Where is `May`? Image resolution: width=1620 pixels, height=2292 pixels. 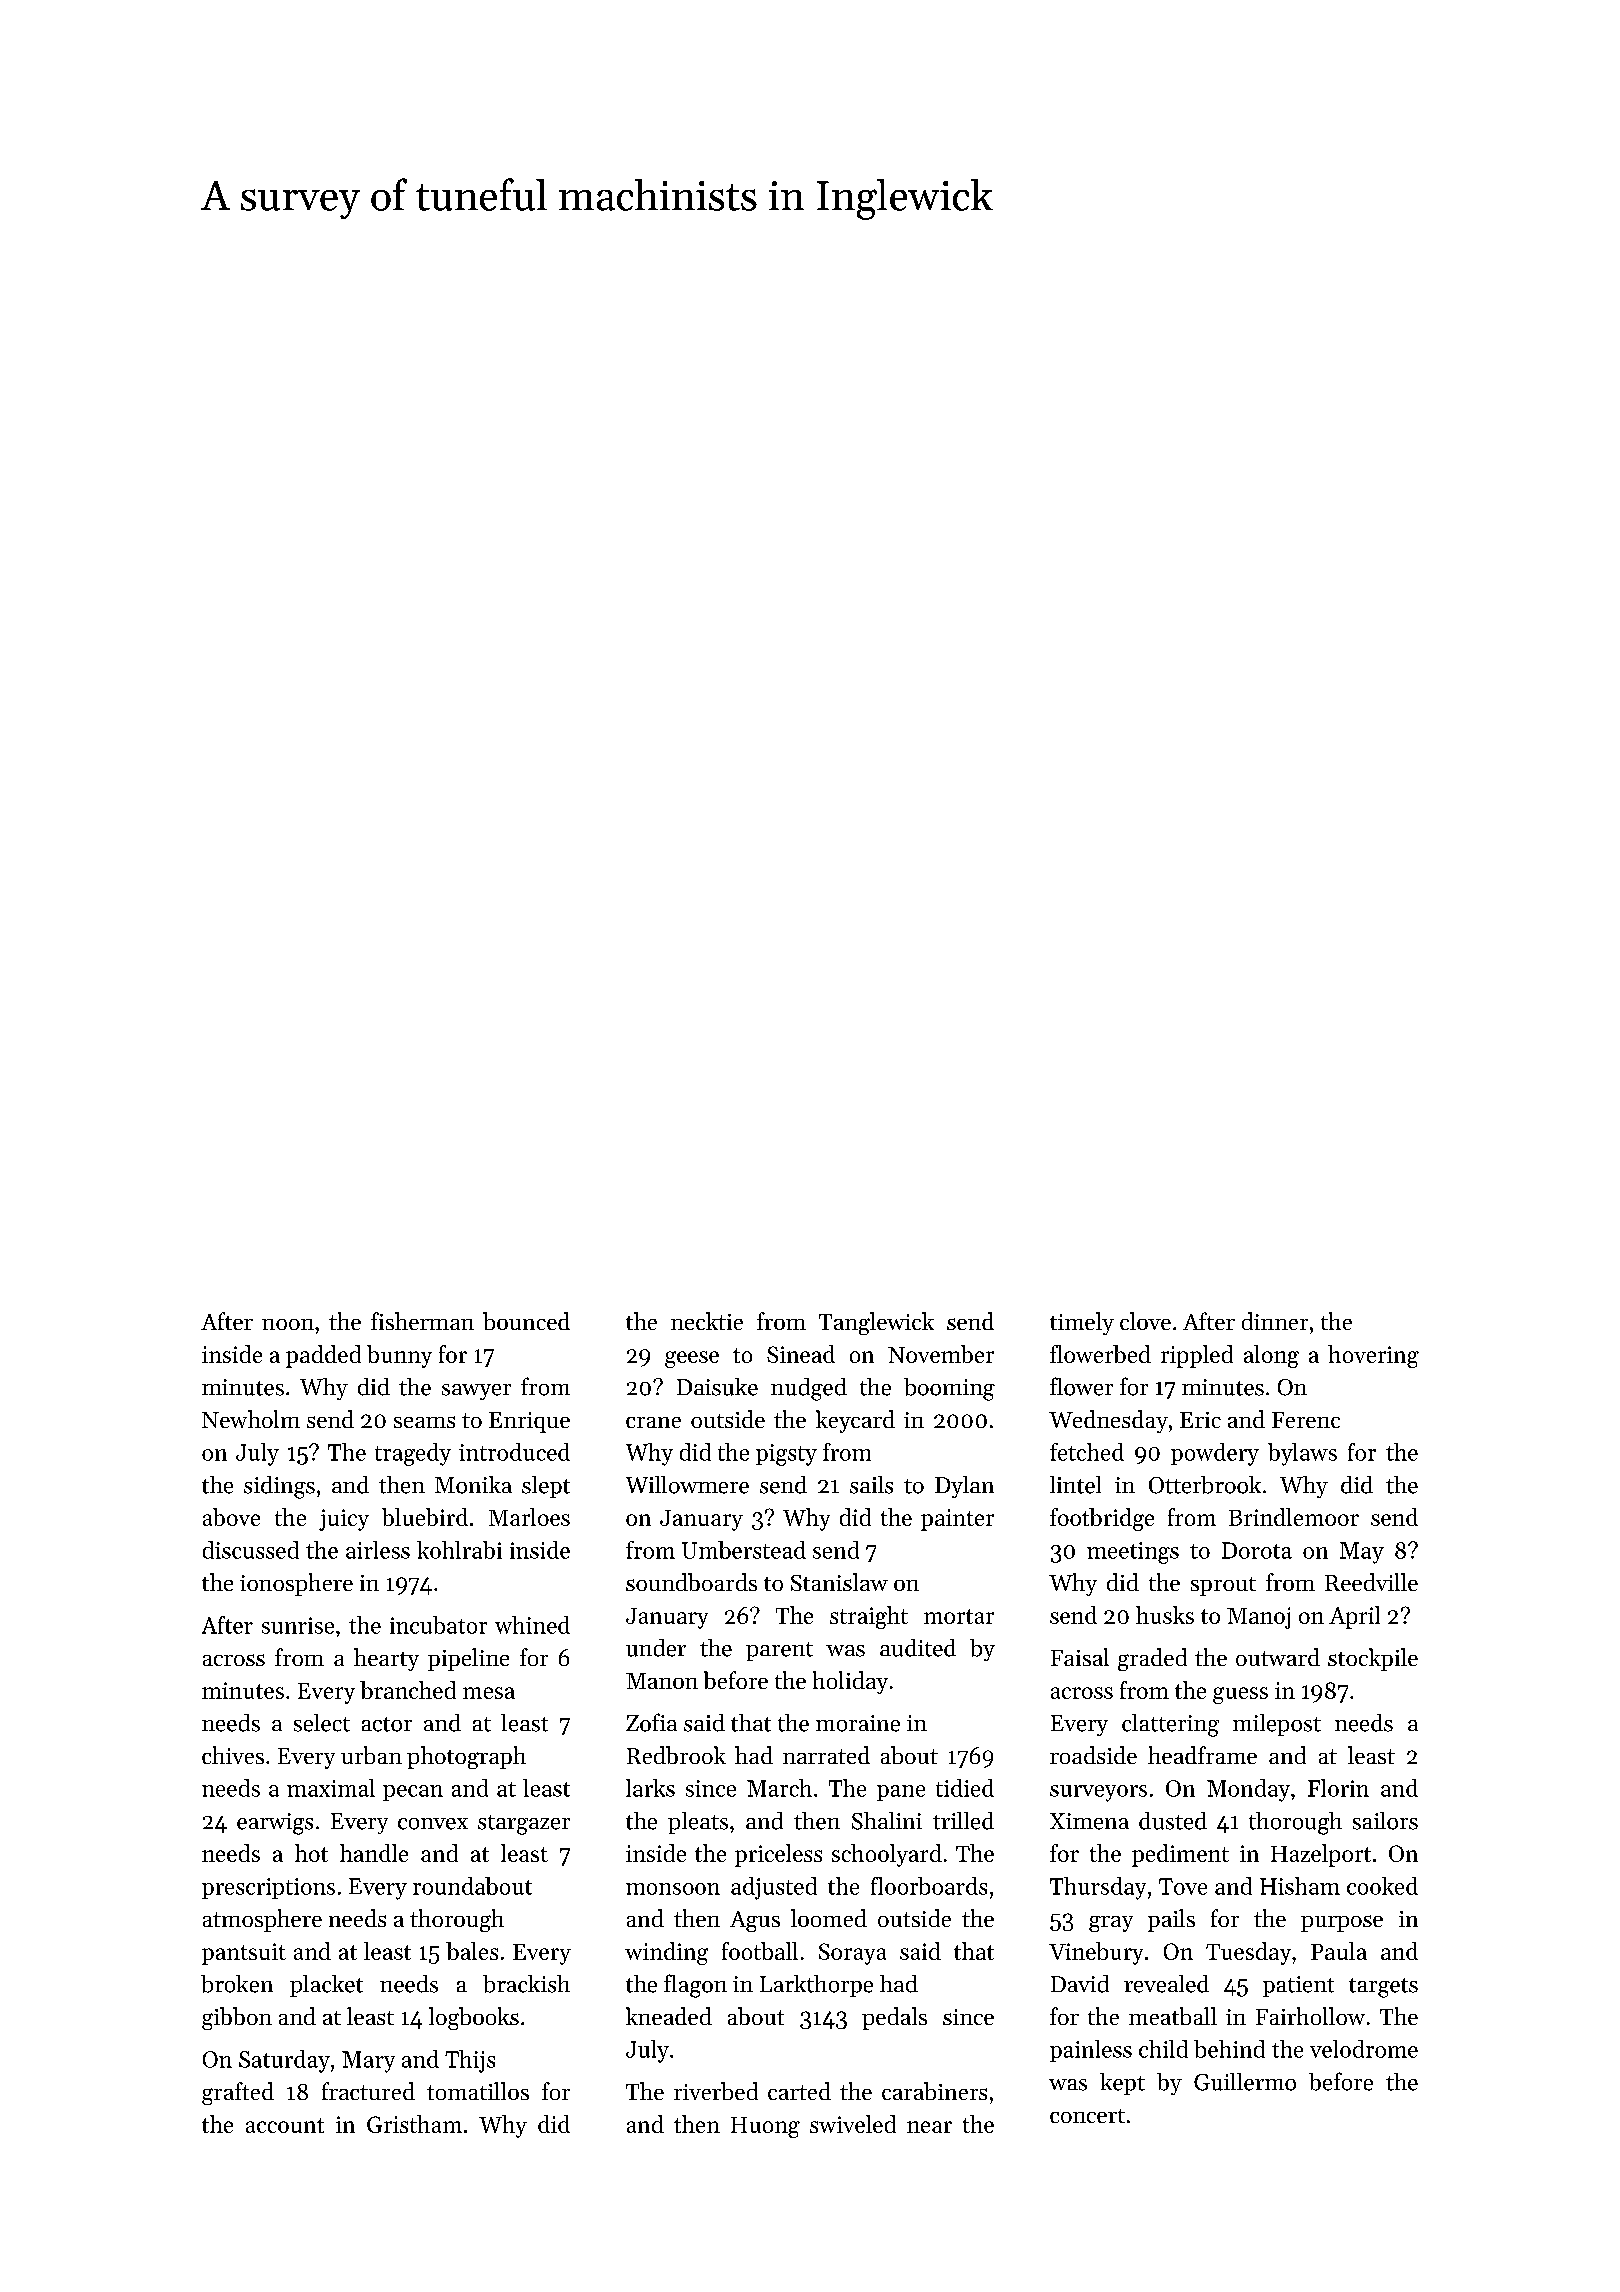
May is located at coordinates (1362, 1553).
